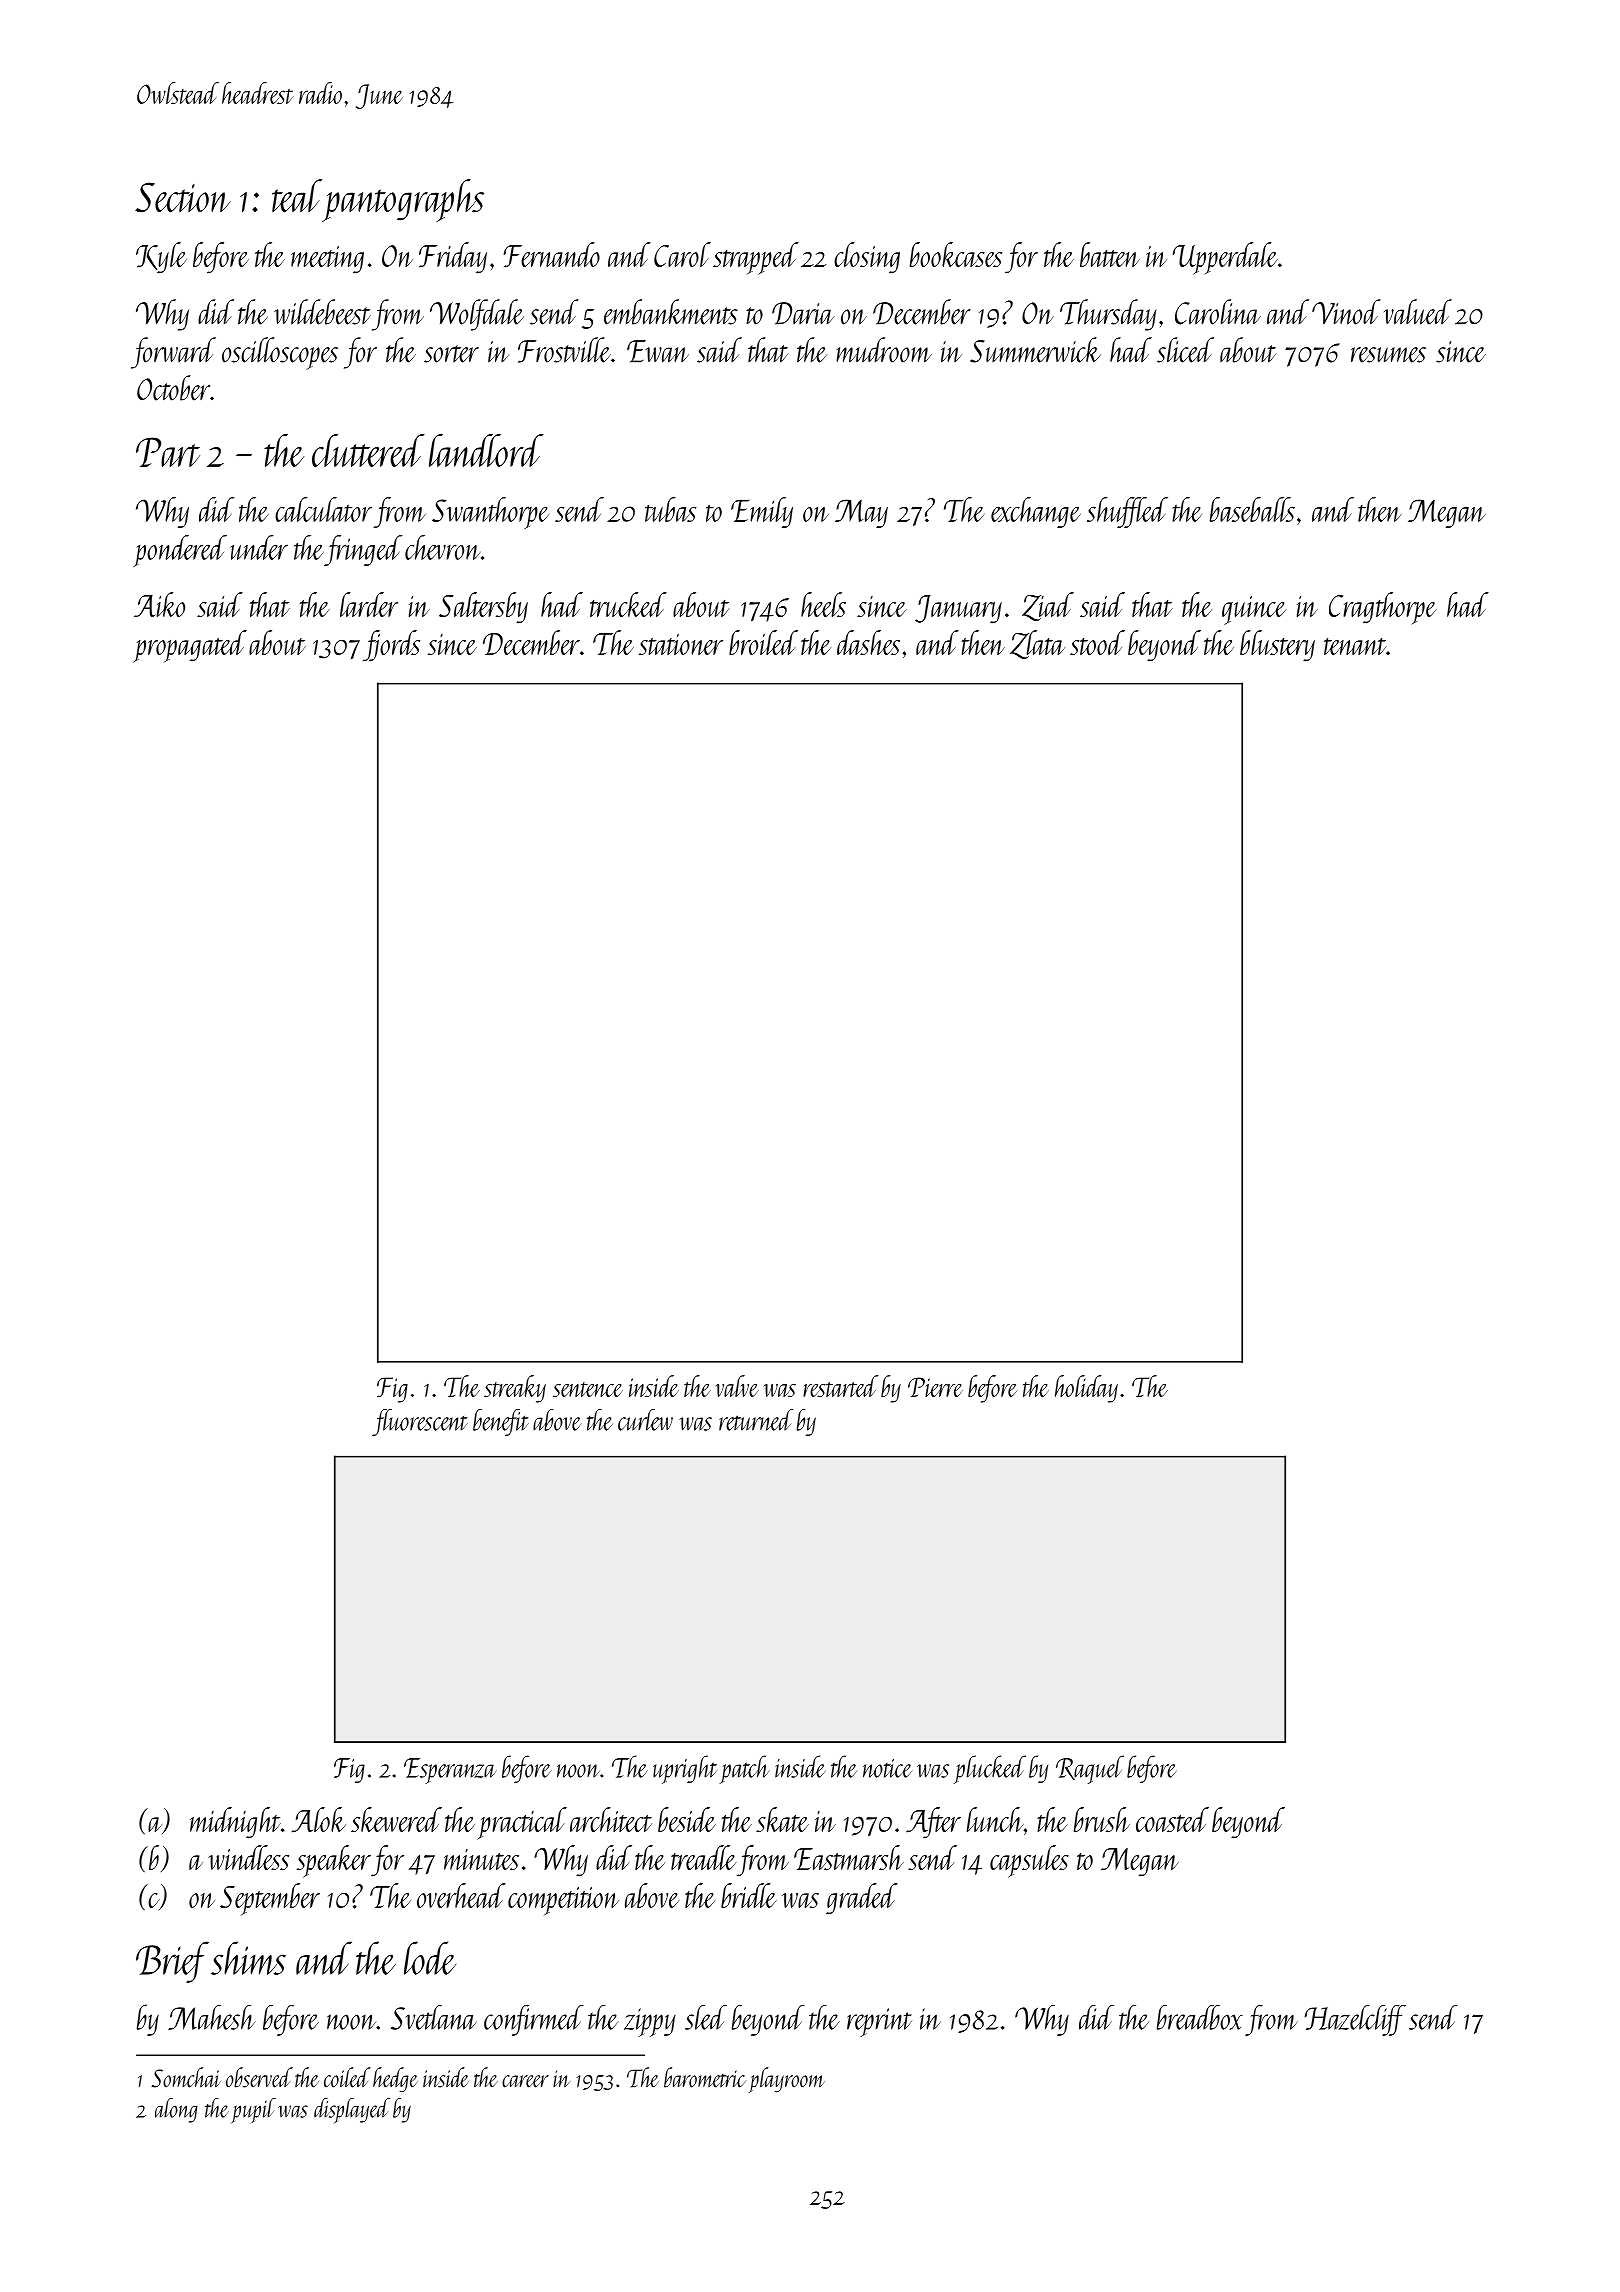  What do you see at coordinates (420, 1422) in the screenshot?
I see `fluorescent` at bounding box center [420, 1422].
